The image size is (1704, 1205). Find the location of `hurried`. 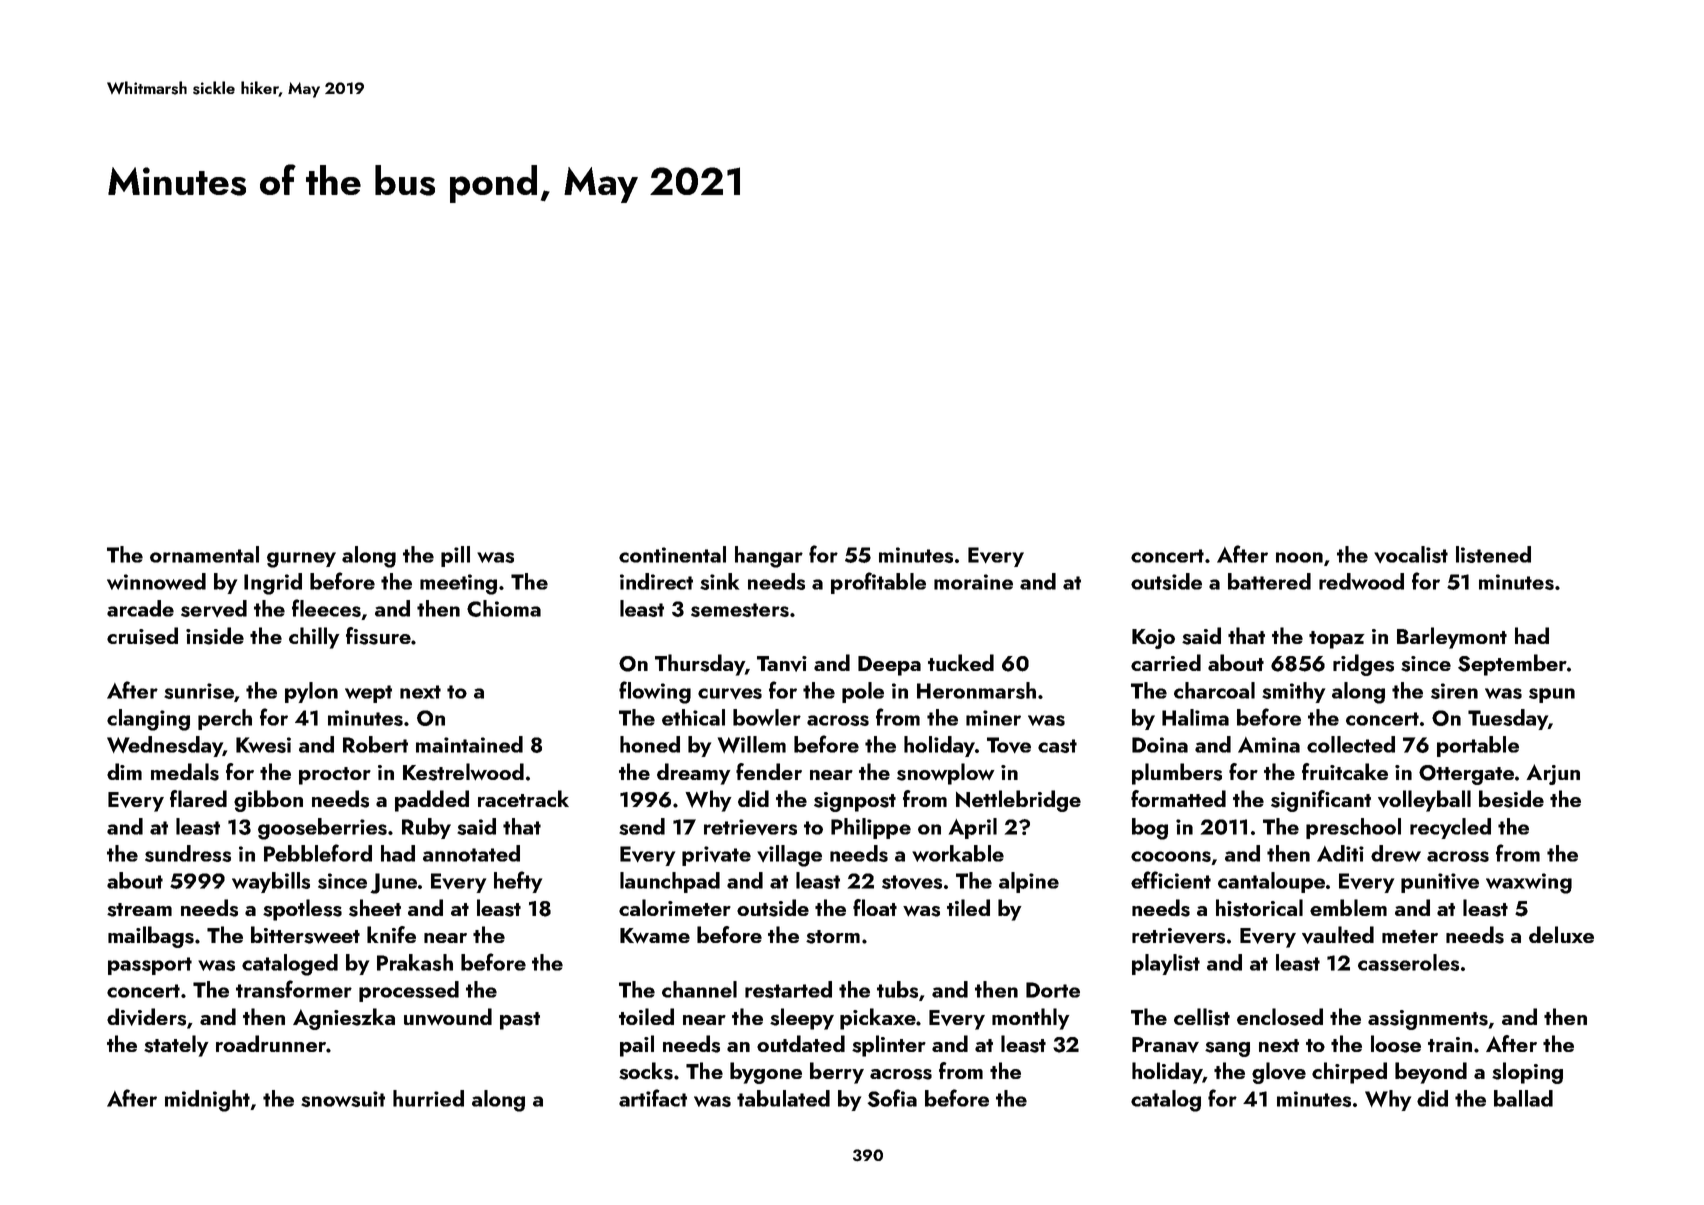

hurried is located at coordinates (428, 1098).
